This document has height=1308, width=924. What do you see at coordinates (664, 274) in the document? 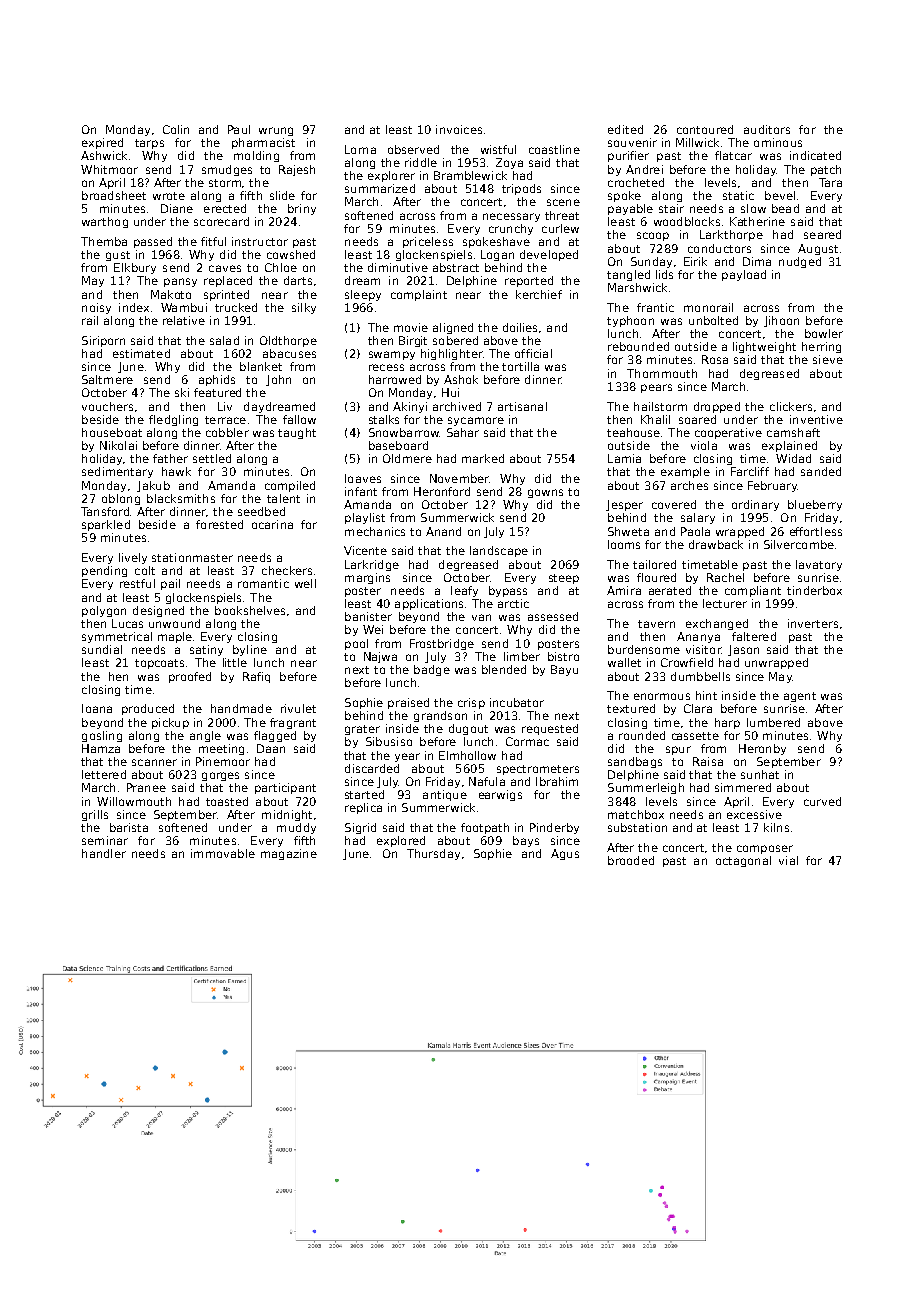
I see `lids` at bounding box center [664, 274].
